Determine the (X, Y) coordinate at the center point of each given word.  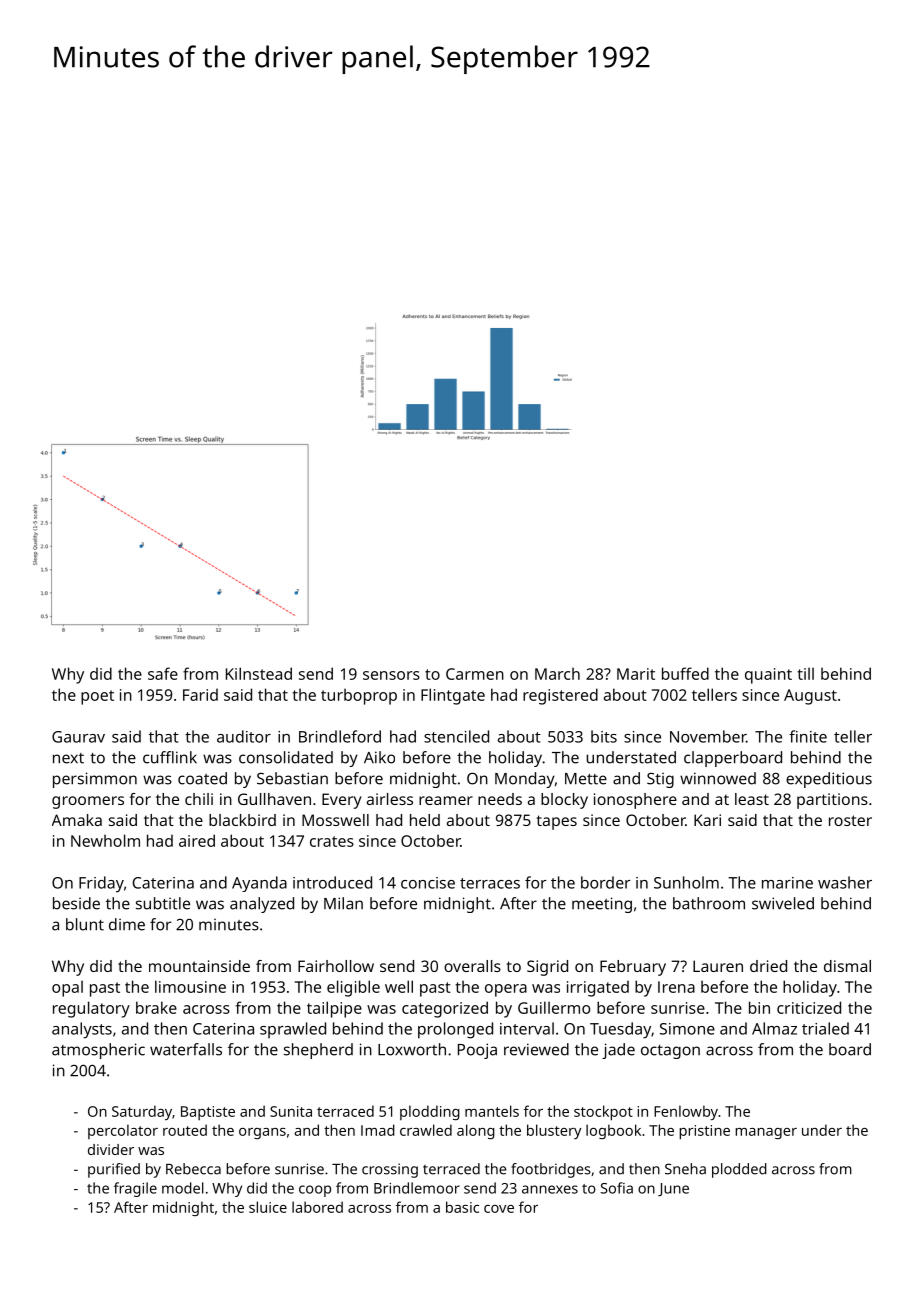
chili (199, 799)
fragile (135, 1189)
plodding (430, 1112)
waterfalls (186, 1049)
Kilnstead (259, 673)
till (806, 673)
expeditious (829, 780)
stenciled (456, 736)
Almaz (774, 1028)
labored (317, 1207)
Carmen (475, 674)
